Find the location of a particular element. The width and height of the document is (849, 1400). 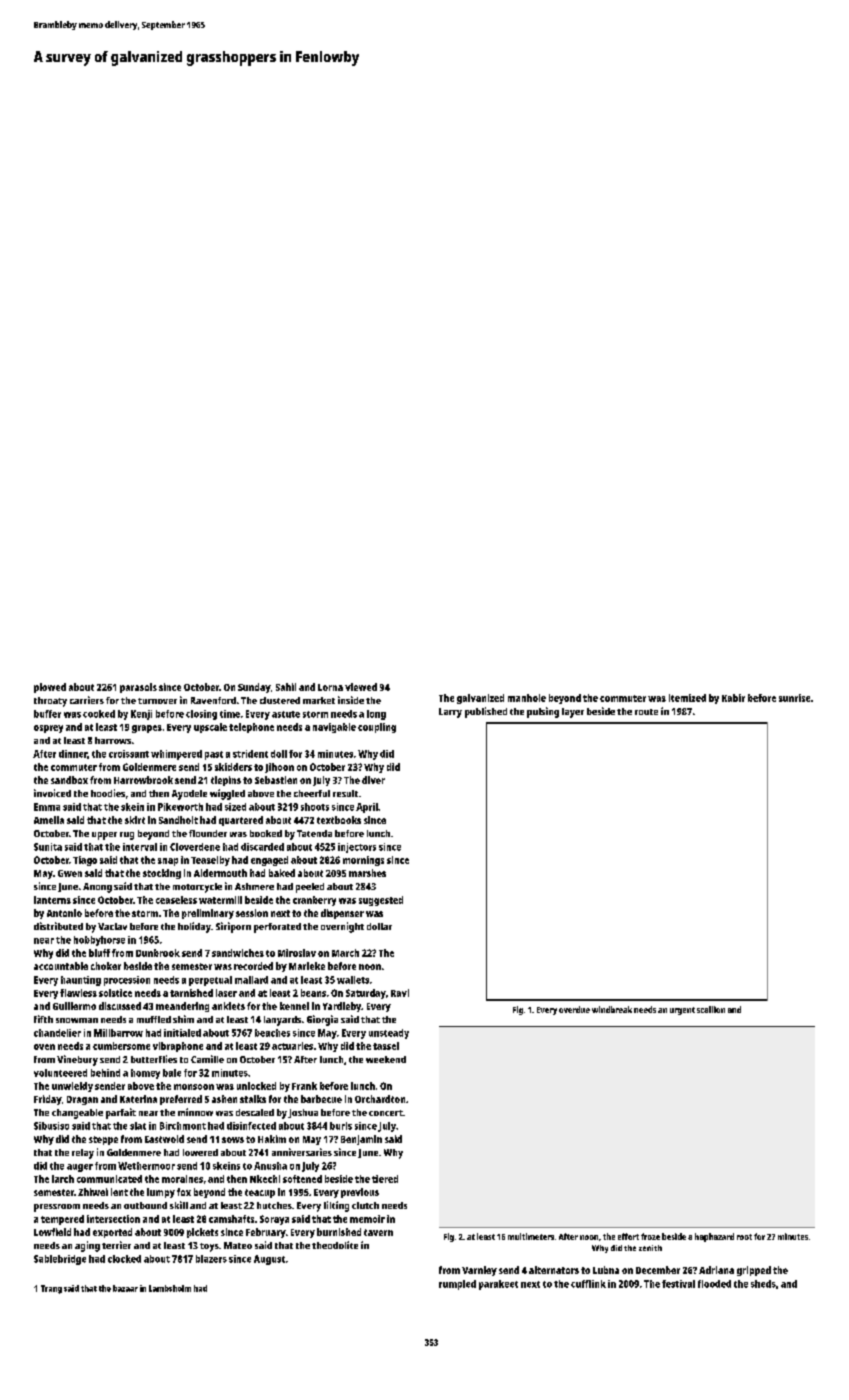

sunrise is located at coordinates (794, 698).
